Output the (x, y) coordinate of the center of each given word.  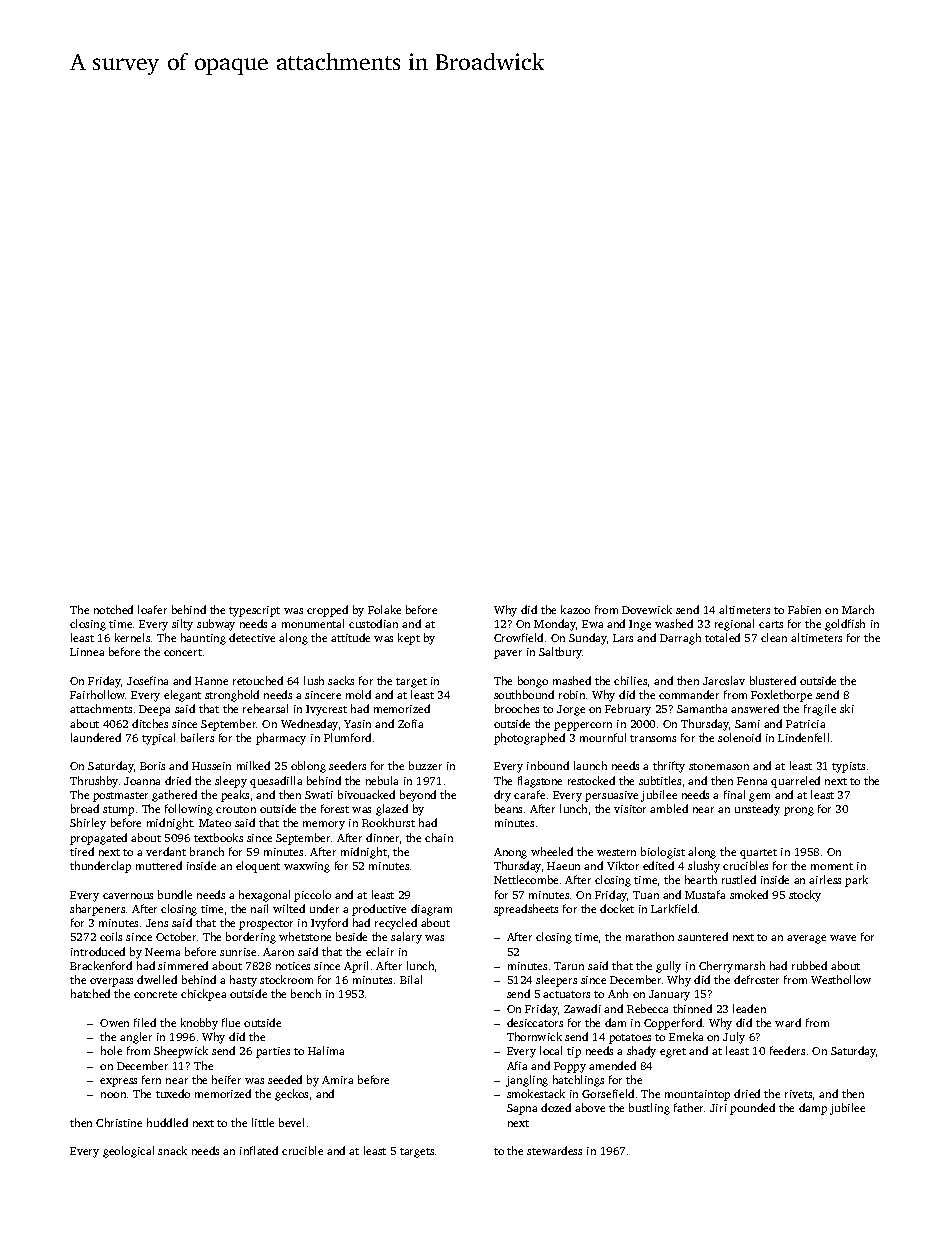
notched (113, 609)
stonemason (719, 766)
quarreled (795, 782)
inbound (548, 765)
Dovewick (647, 609)
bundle (175, 894)
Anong (510, 853)
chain (439, 837)
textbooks (218, 837)
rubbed (809, 965)
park (856, 881)
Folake (384, 609)
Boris (152, 766)
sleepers (556, 981)
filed (145, 1022)
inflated (259, 1150)
